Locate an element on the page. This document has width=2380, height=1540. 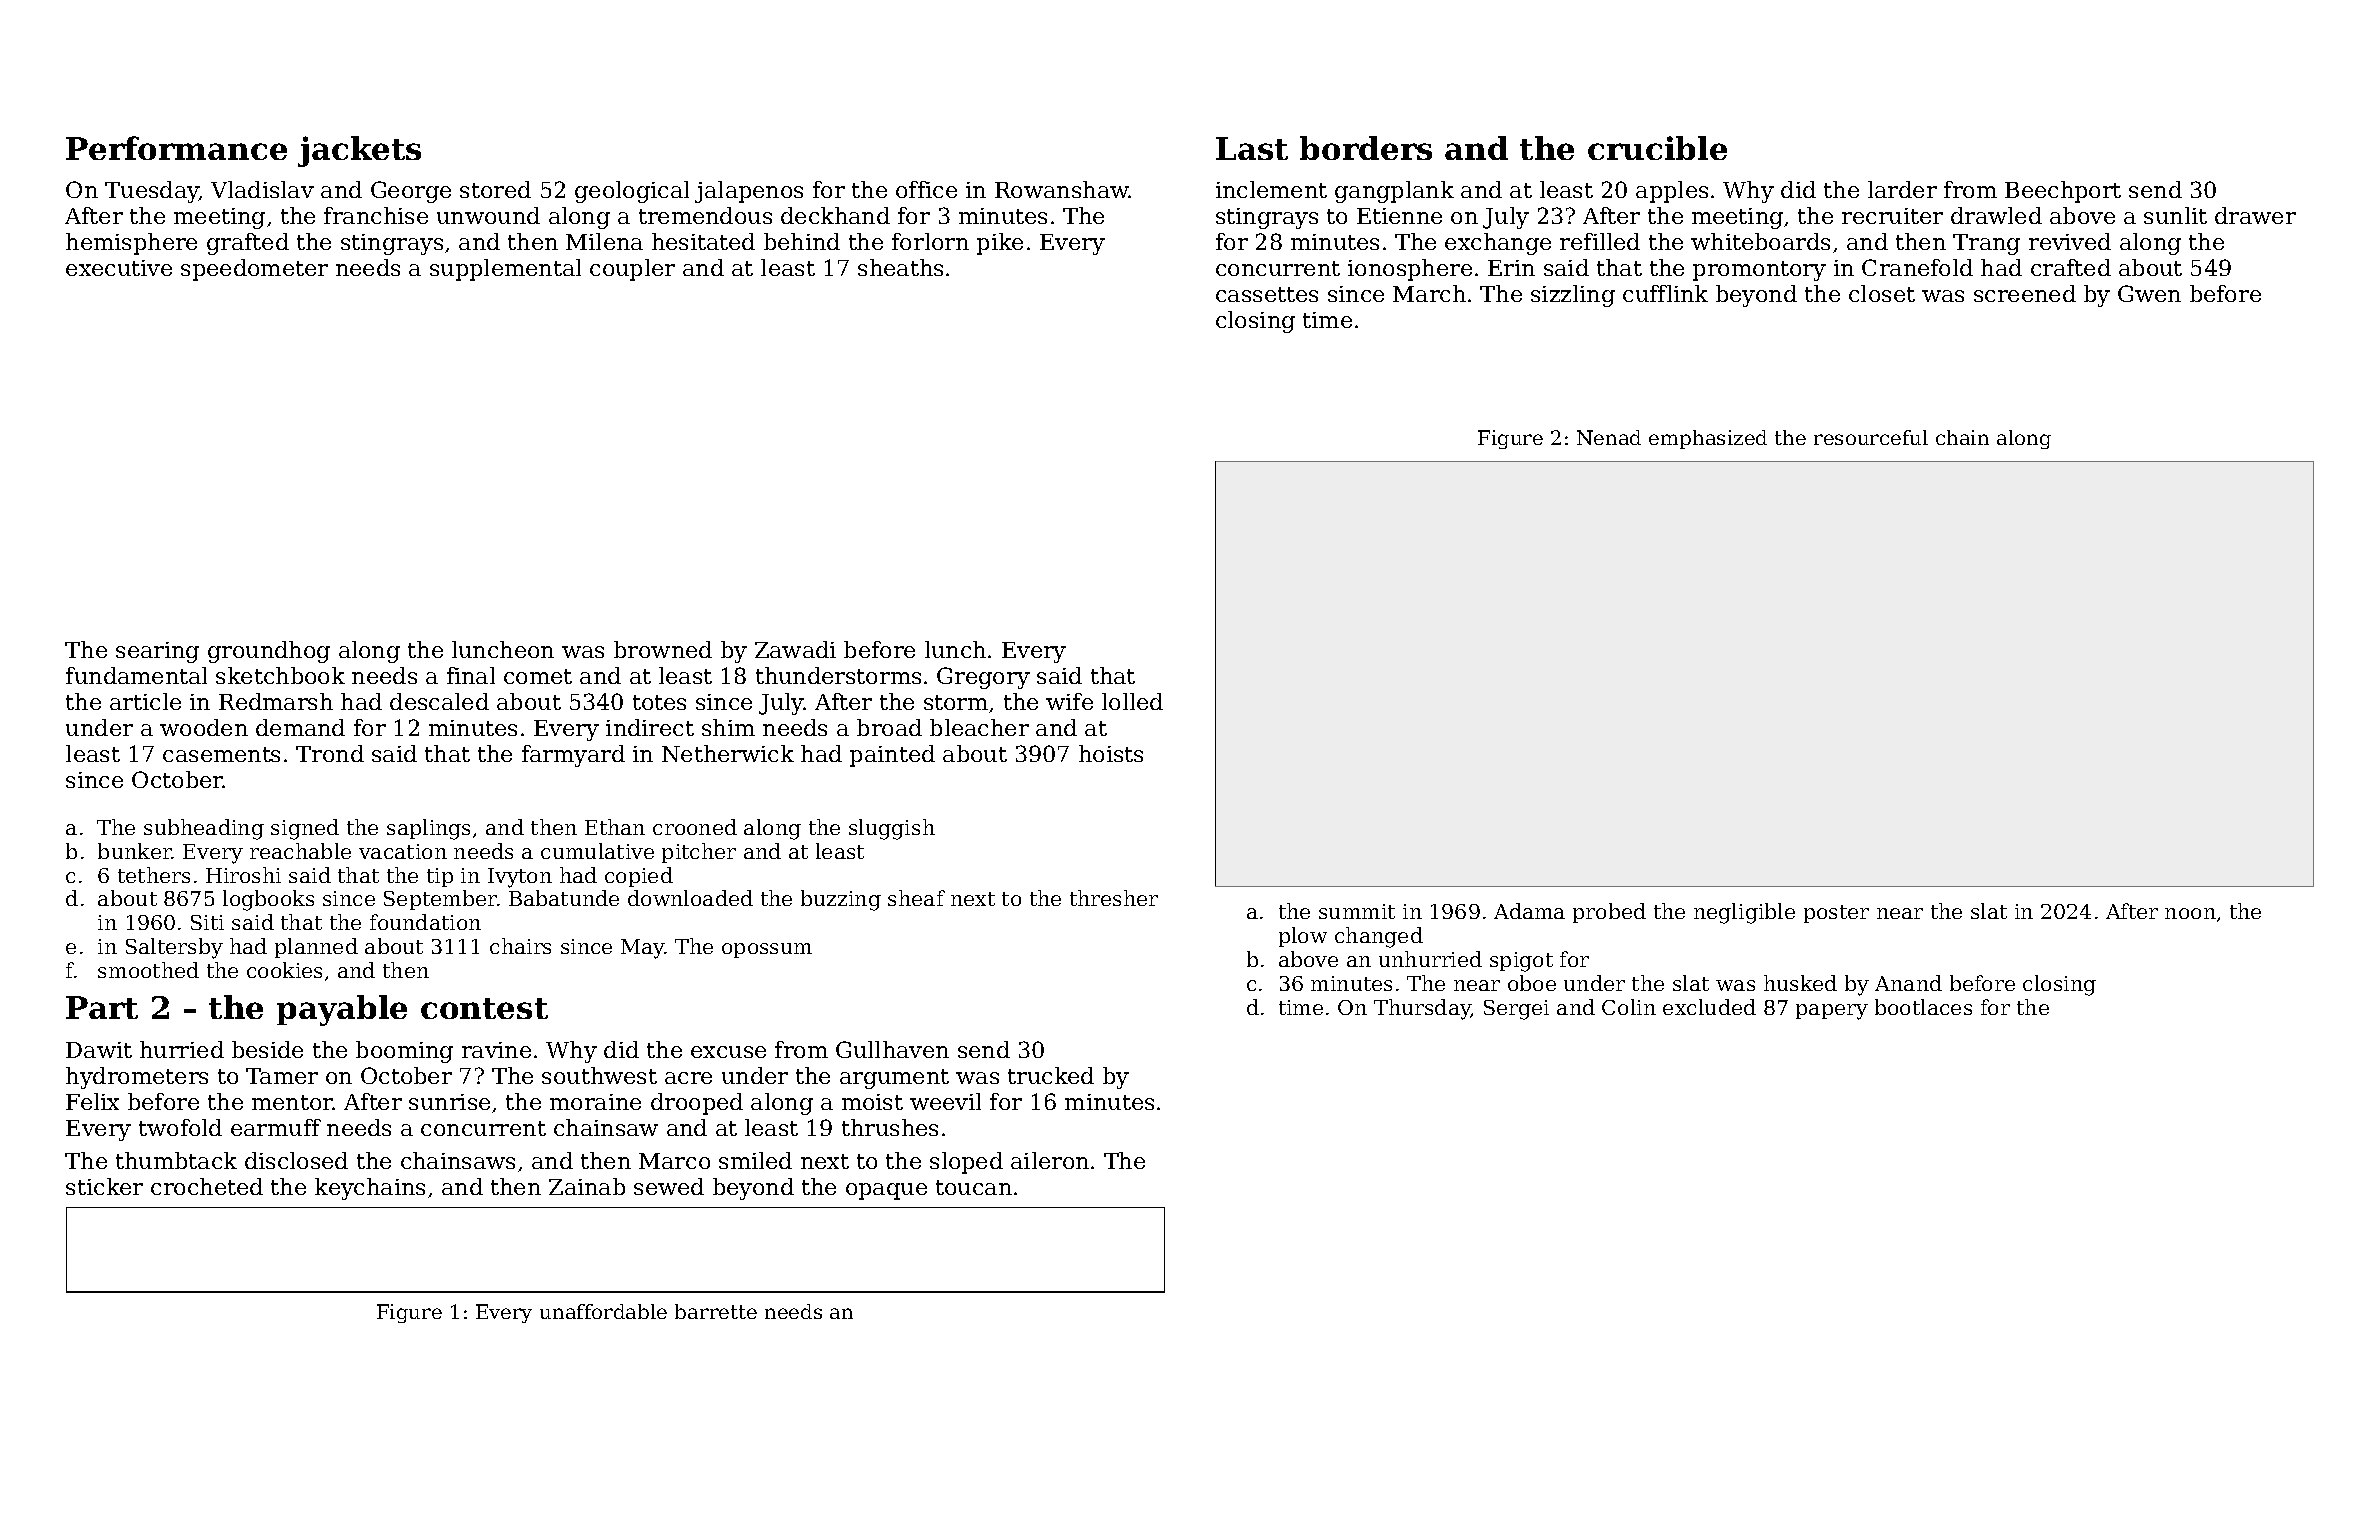
barrette is located at coordinates (716, 1311).
